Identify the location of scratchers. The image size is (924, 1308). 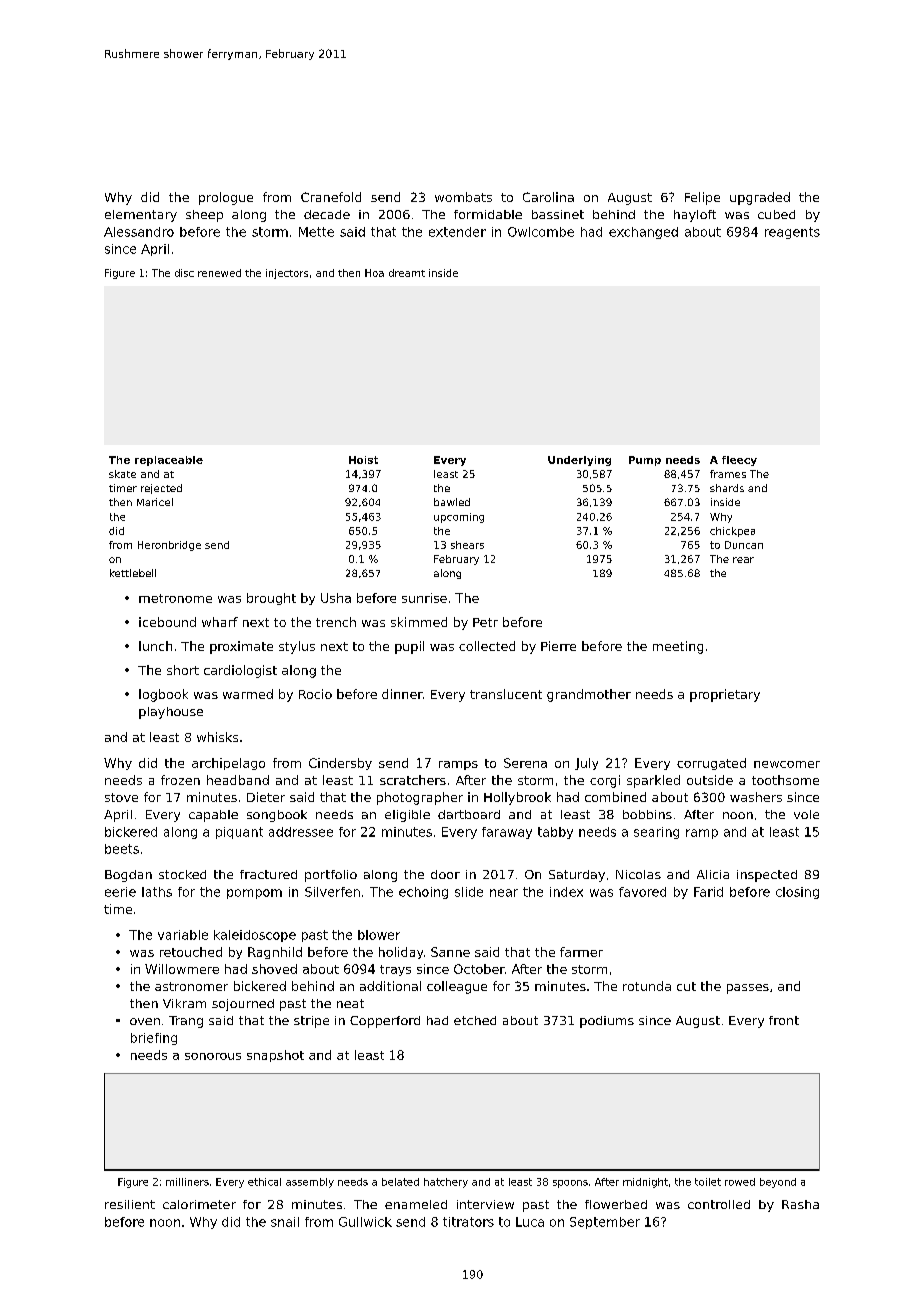
(413, 780).
